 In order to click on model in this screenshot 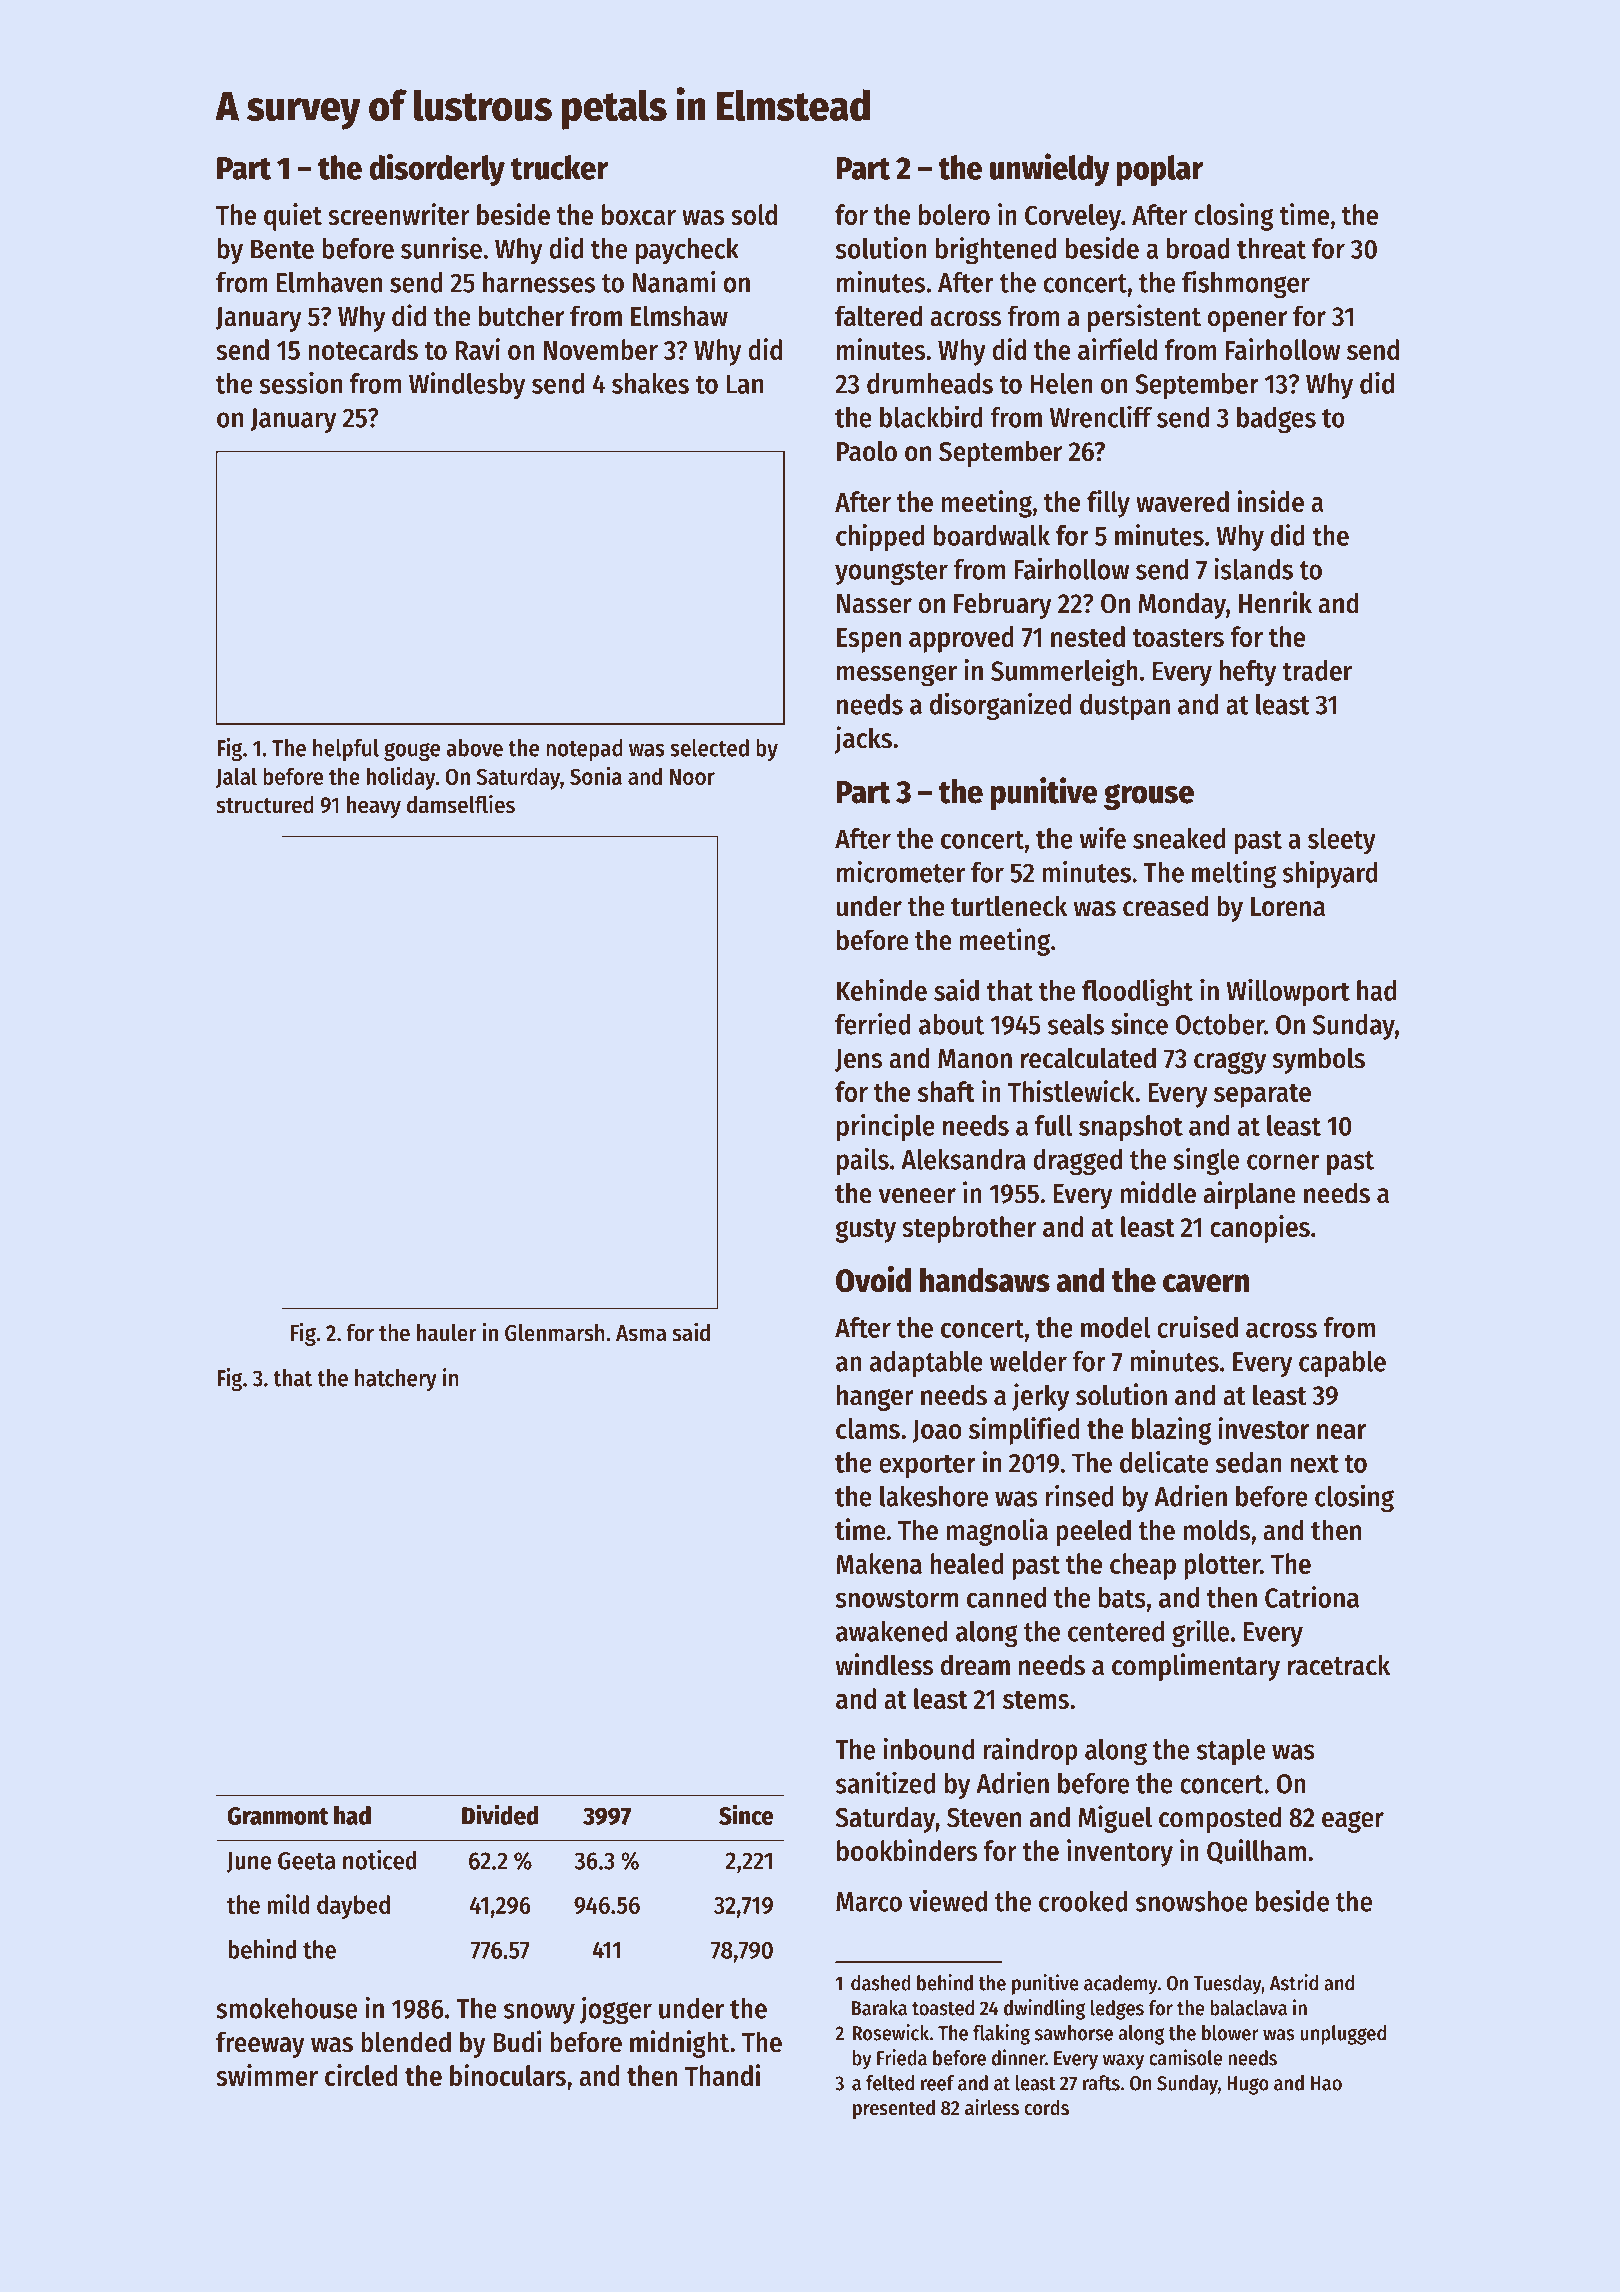, I will do `click(1115, 1327)`.
